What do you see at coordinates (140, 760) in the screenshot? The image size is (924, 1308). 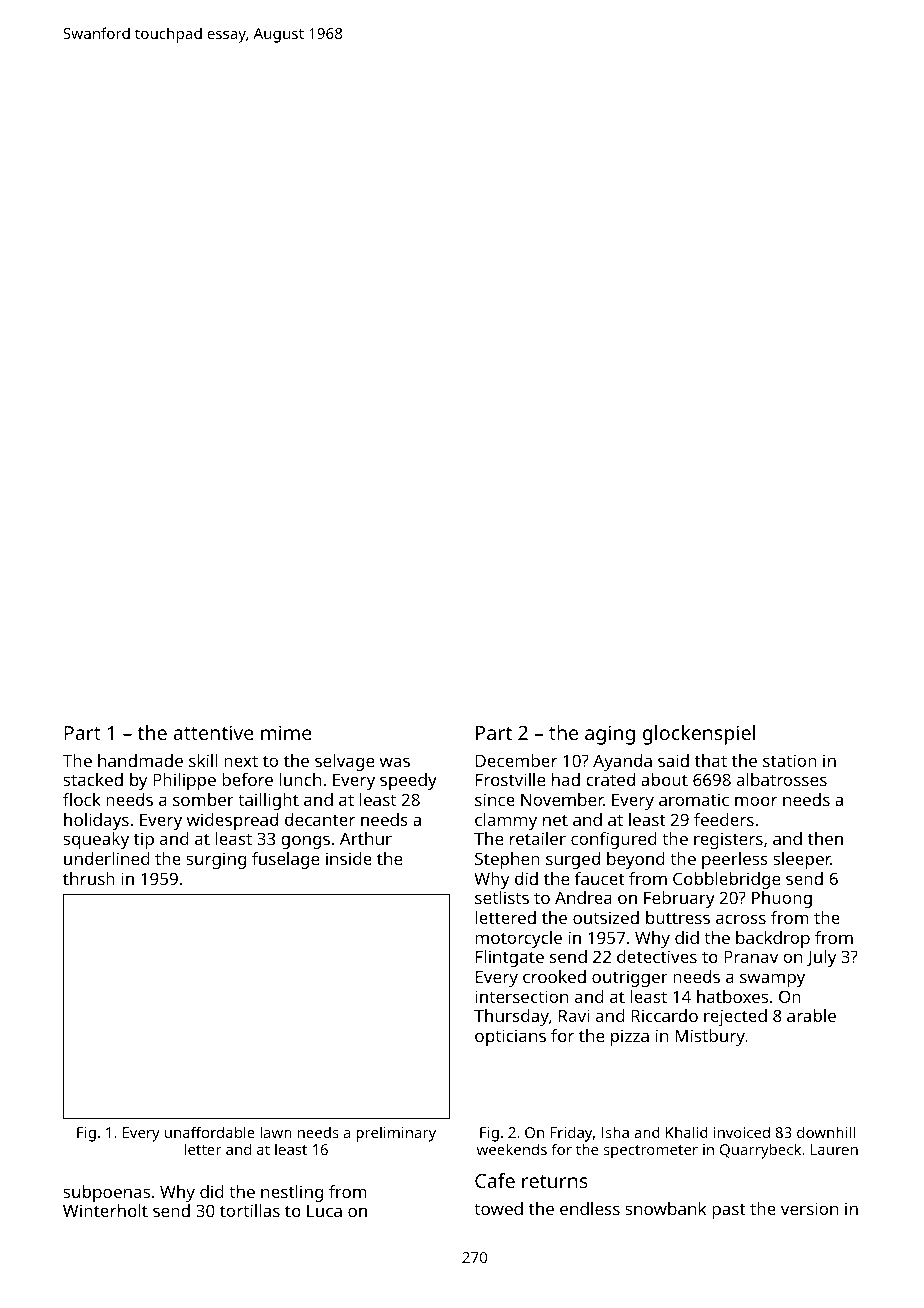 I see `handmade` at bounding box center [140, 760].
